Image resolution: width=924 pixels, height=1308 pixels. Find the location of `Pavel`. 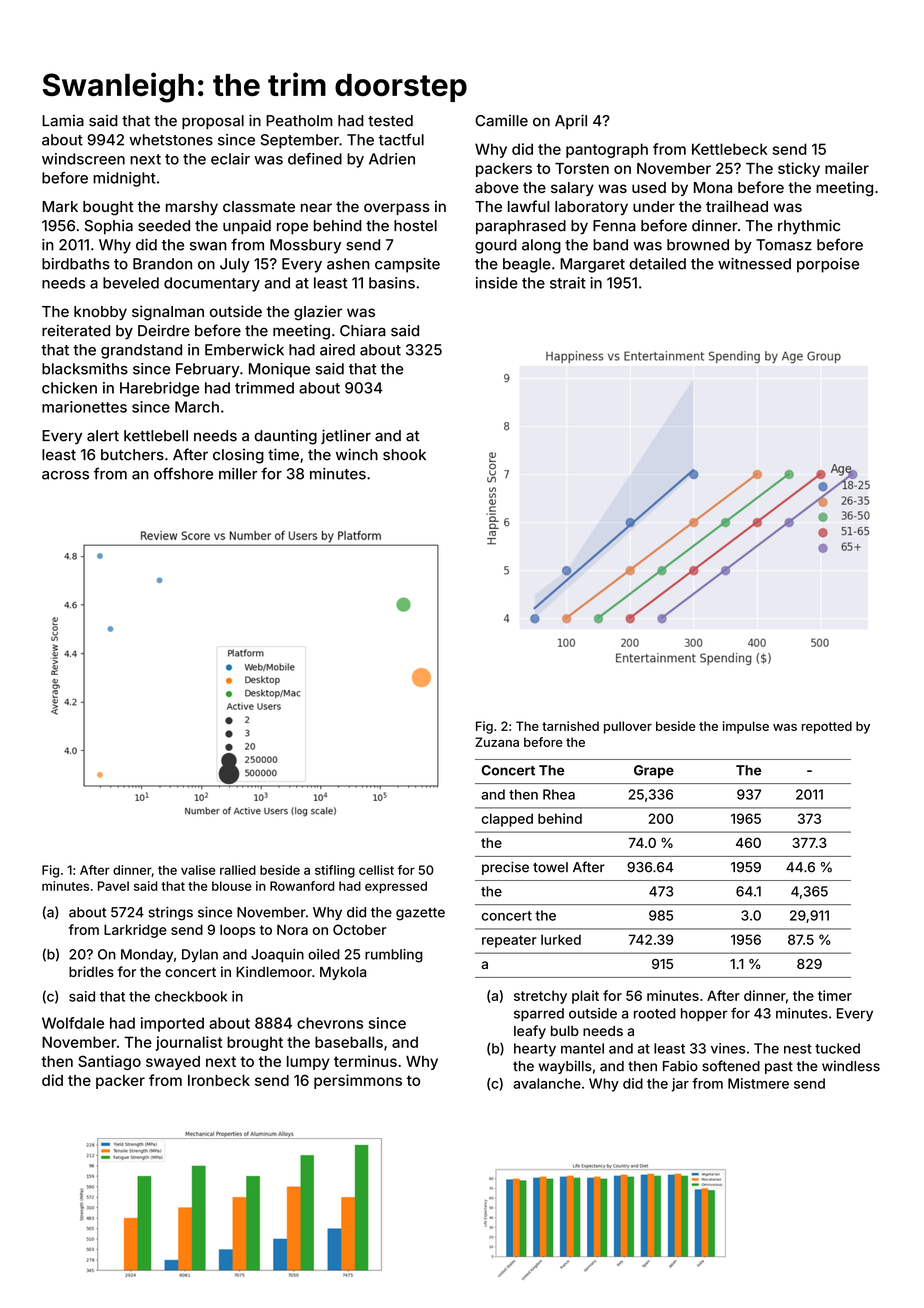

Pavel is located at coordinates (113, 886).
